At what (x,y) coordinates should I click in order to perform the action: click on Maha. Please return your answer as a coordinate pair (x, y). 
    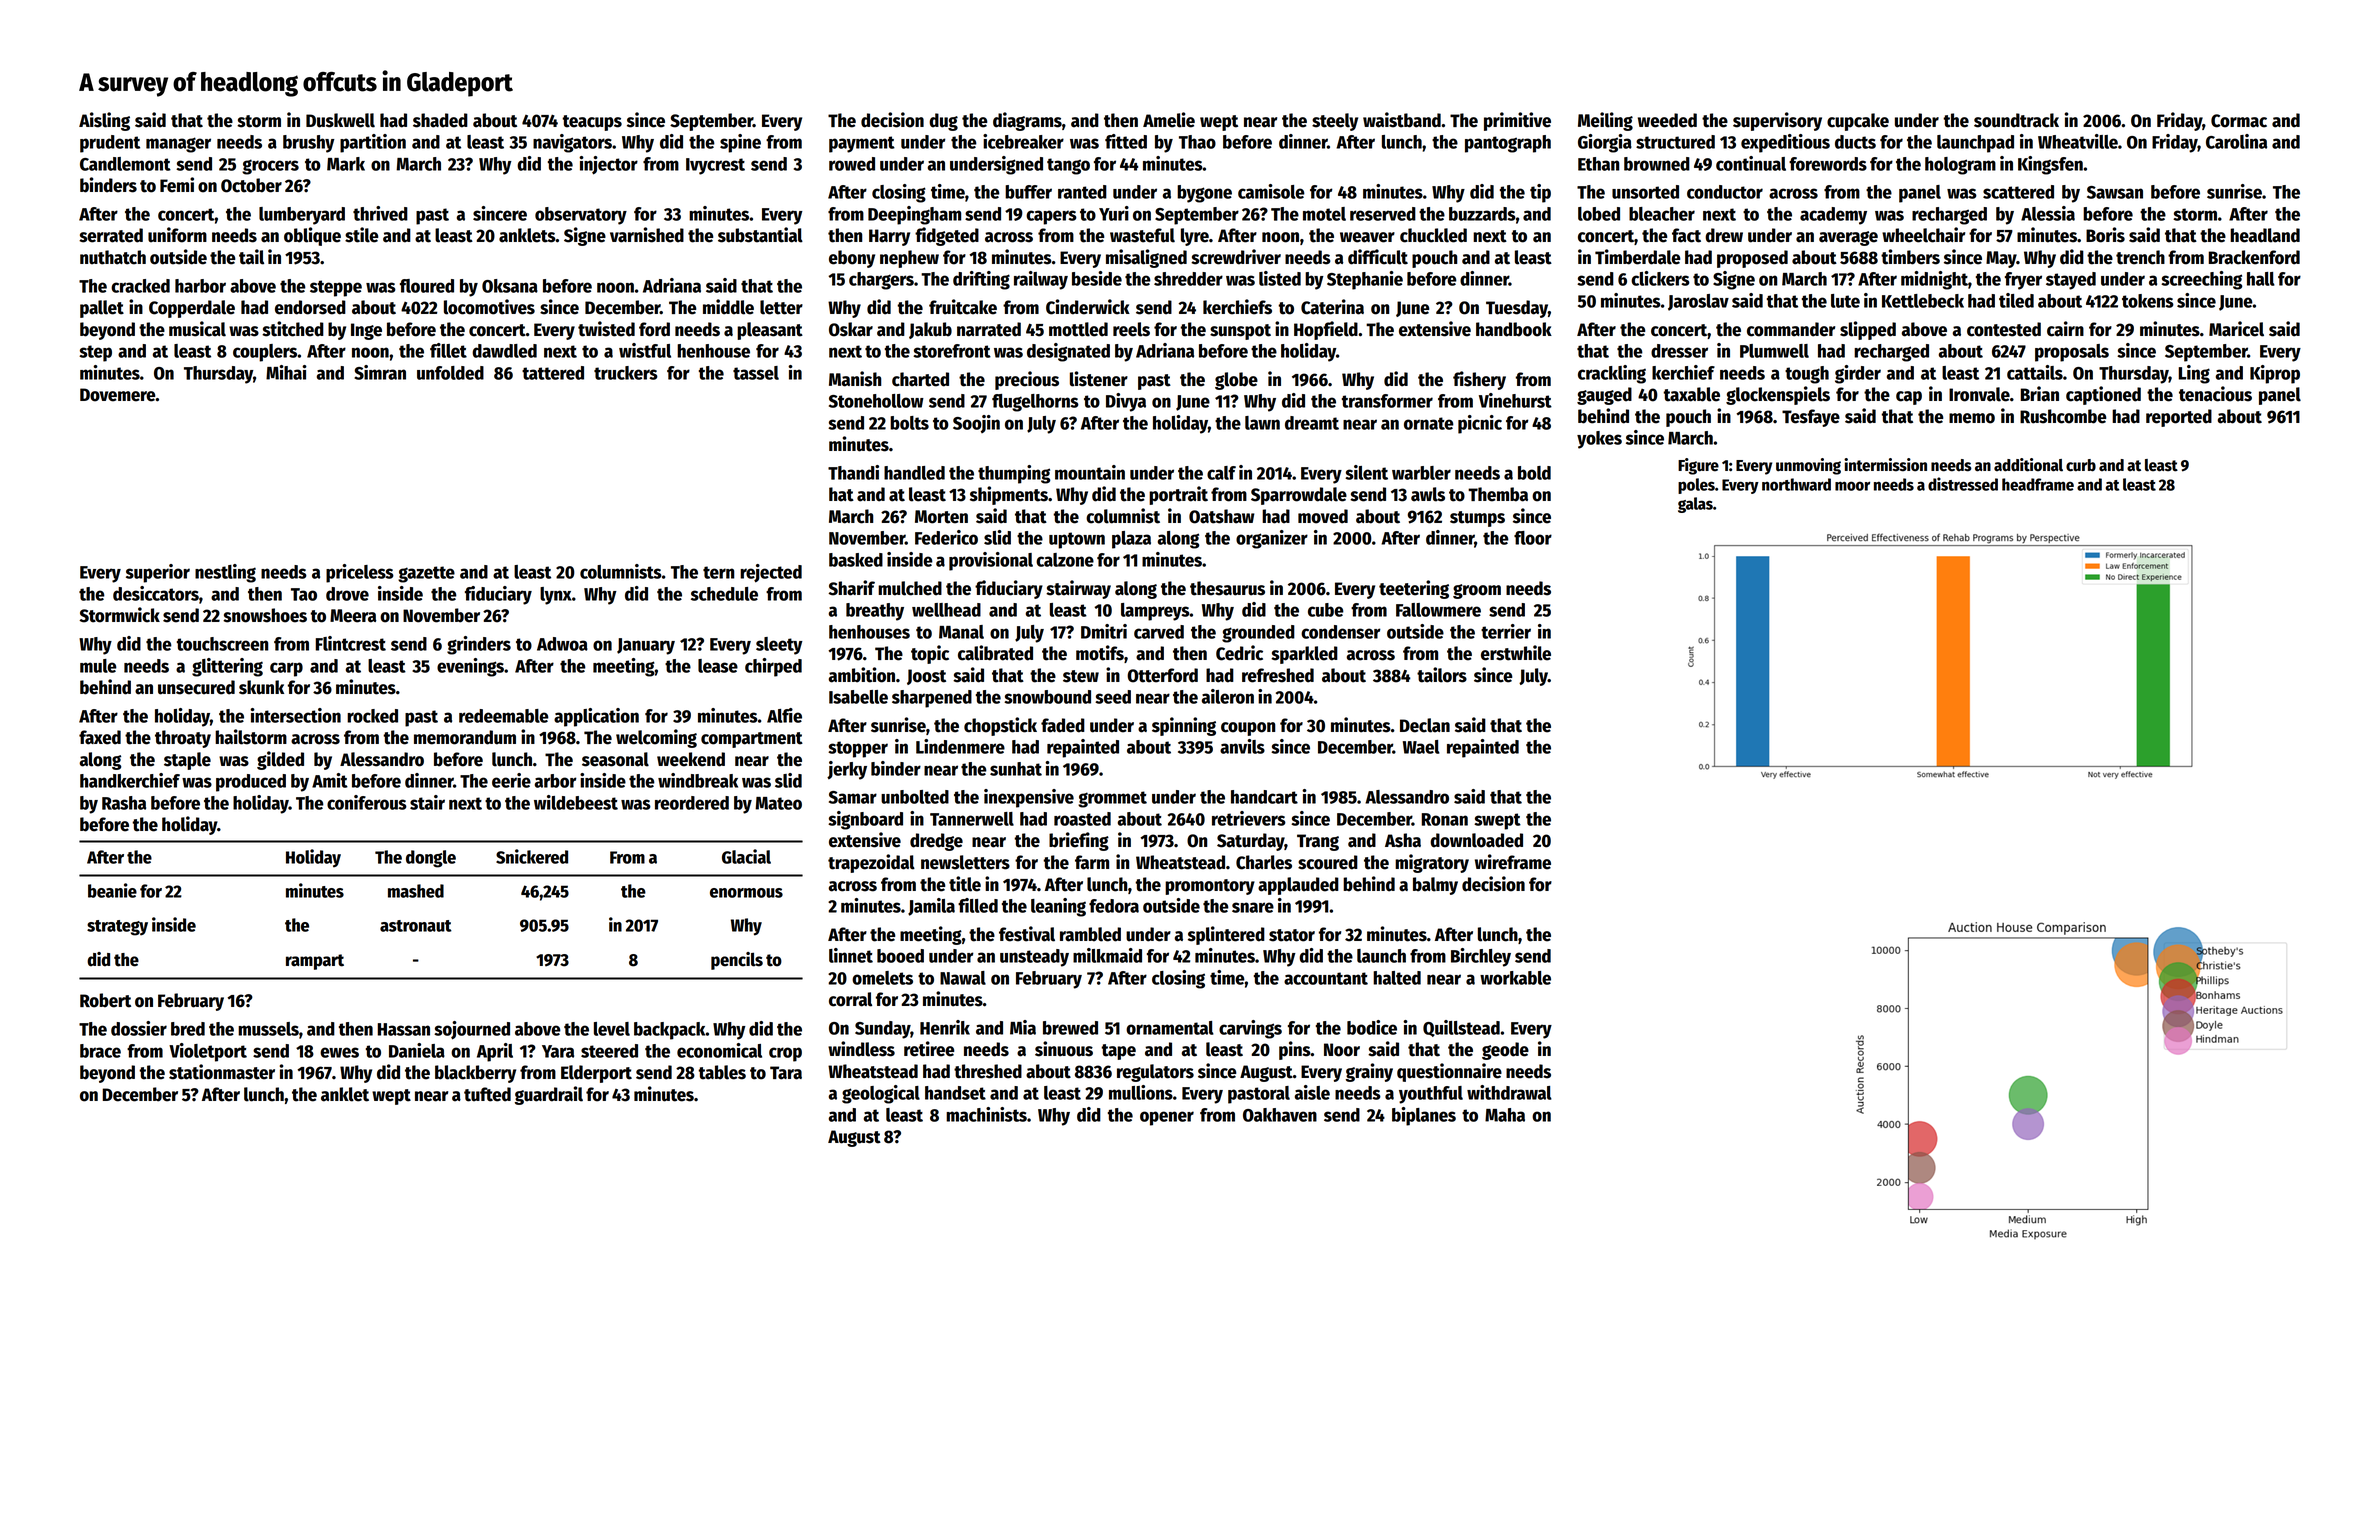
    Looking at the image, I should click on (1505, 1115).
